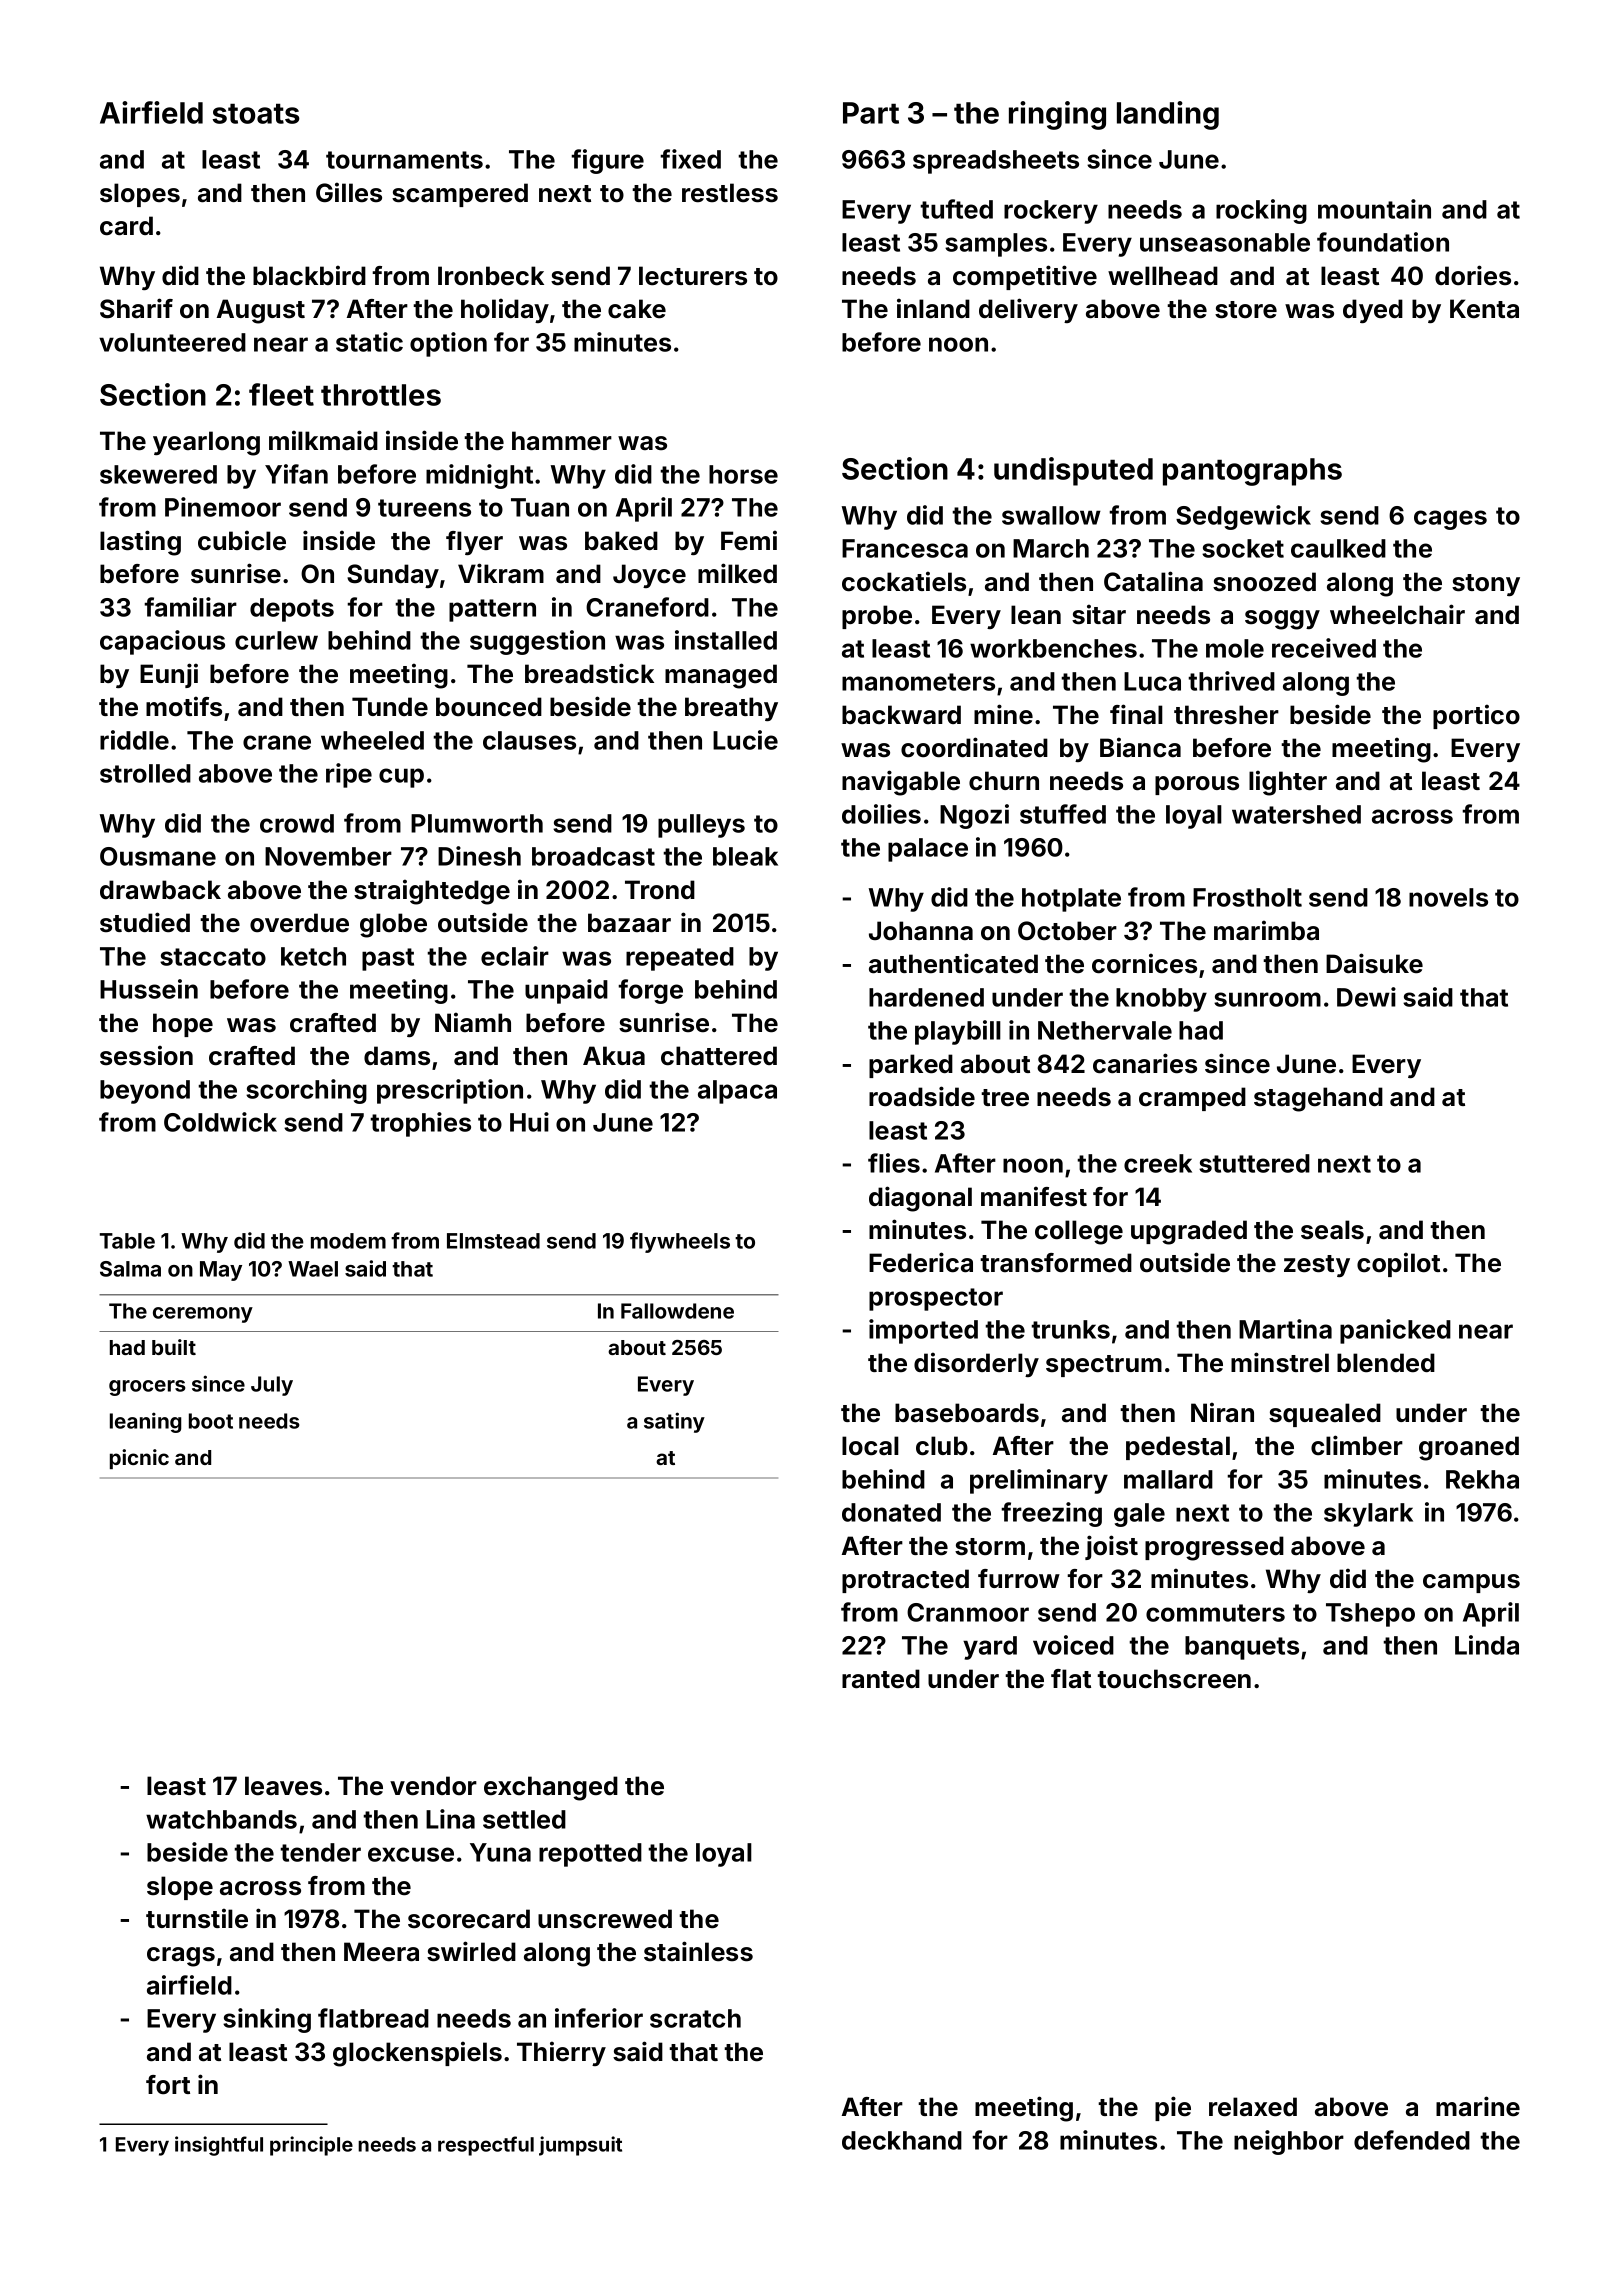  I want to click on yearlong, so click(206, 443).
